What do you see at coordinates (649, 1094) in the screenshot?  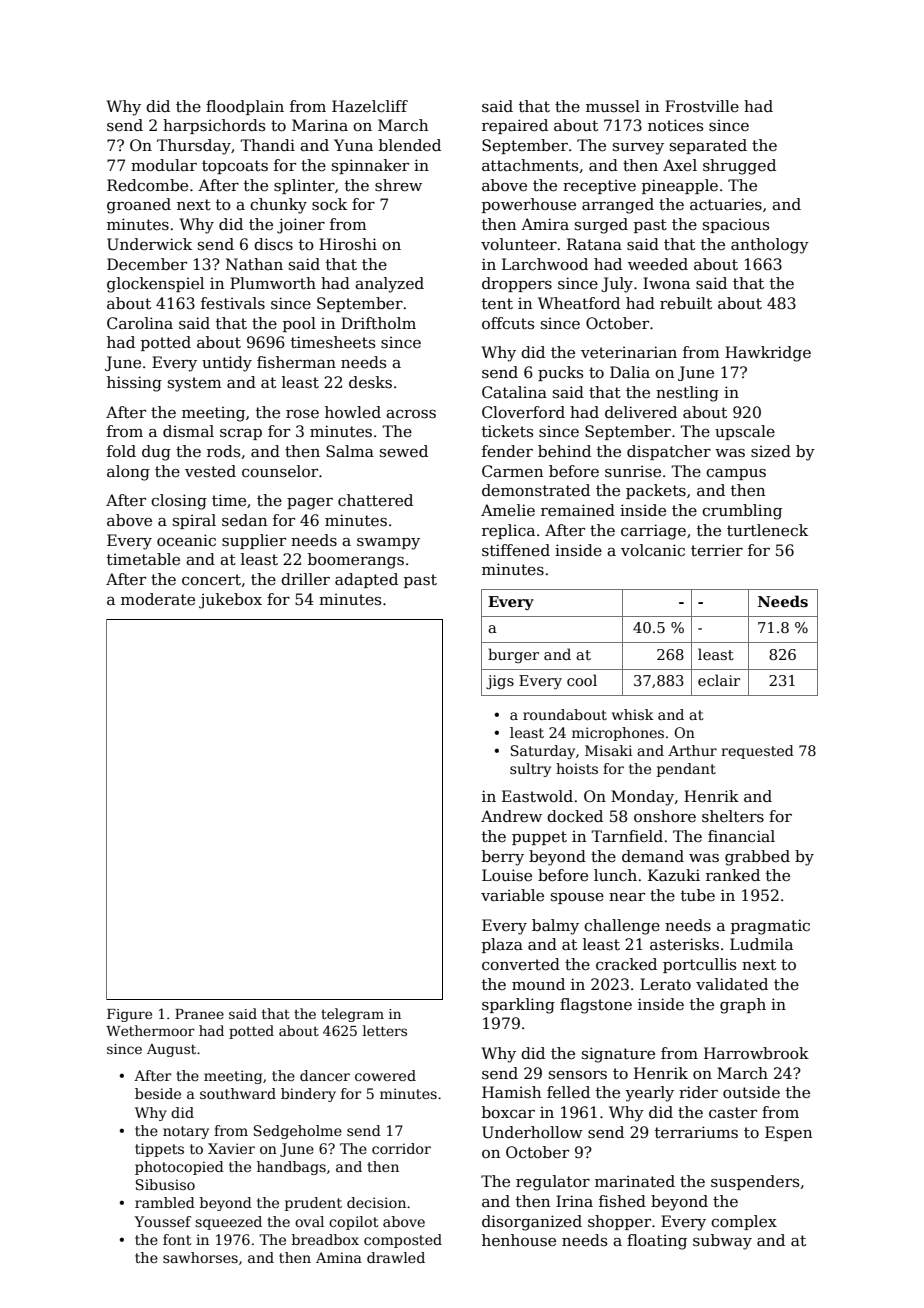 I see `yearly` at bounding box center [649, 1094].
